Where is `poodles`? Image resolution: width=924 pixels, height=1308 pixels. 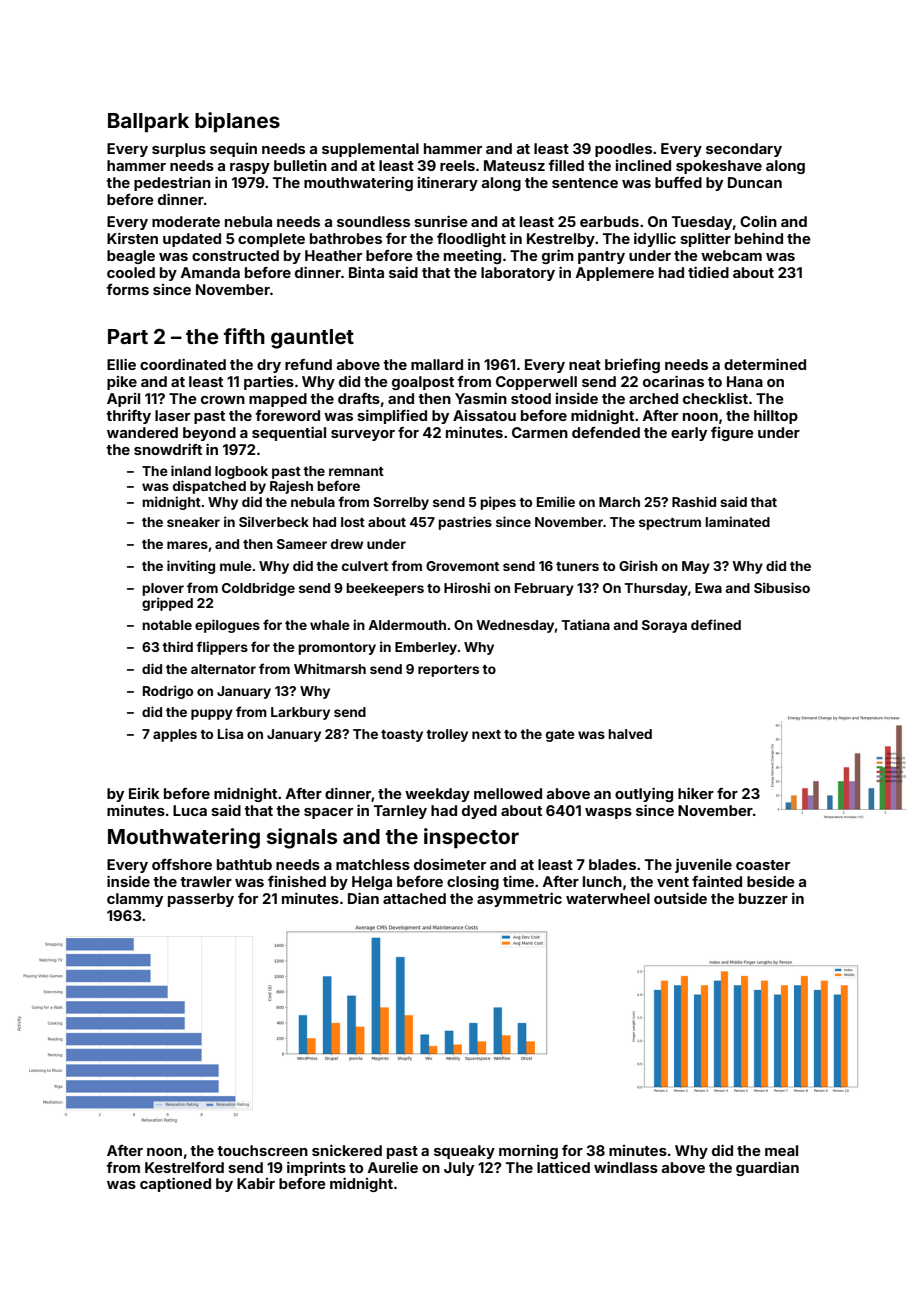
poodles is located at coordinates (623, 150).
